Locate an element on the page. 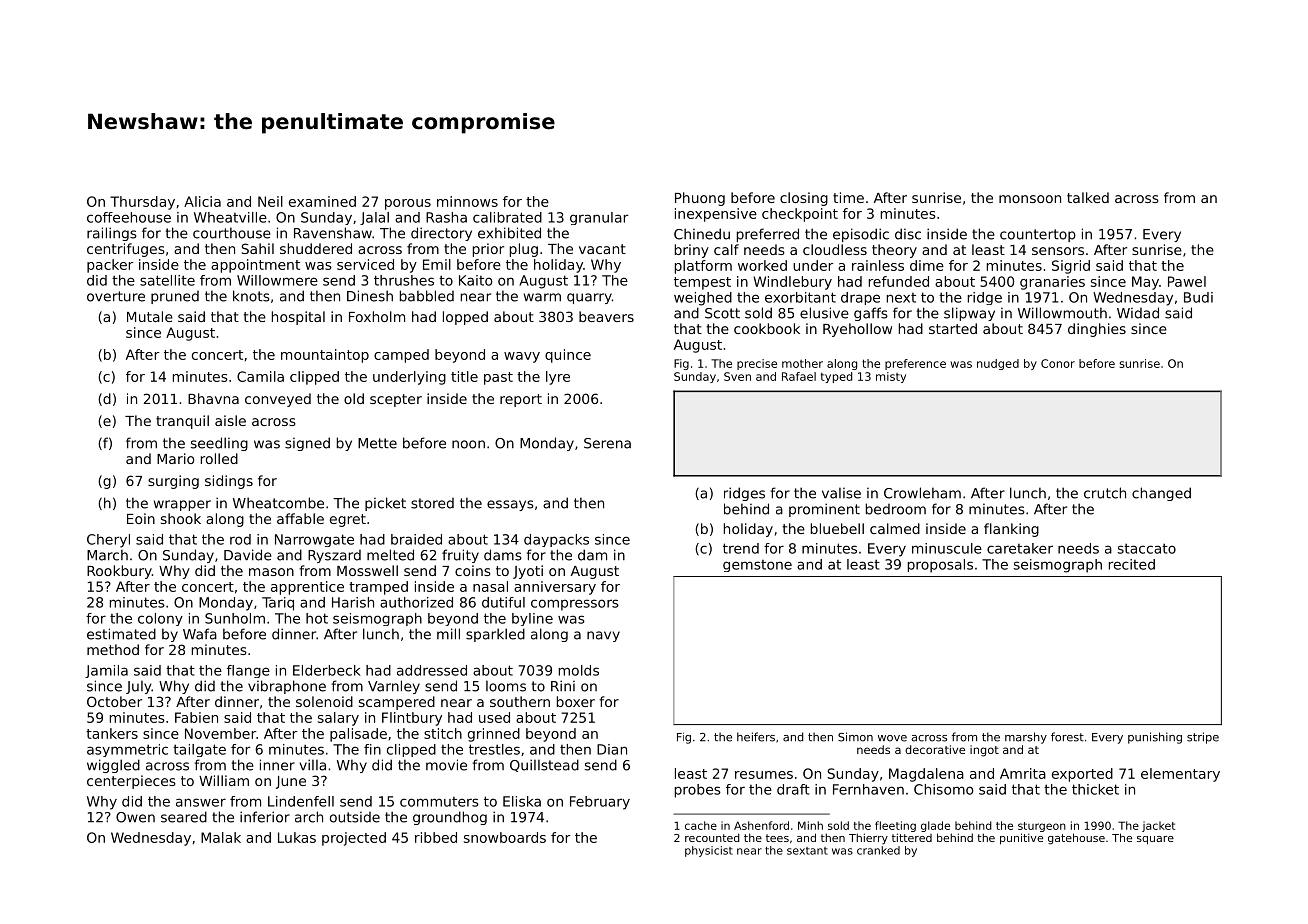 Image resolution: width=1308 pixels, height=924 pixels. Chisomo is located at coordinates (944, 789).
